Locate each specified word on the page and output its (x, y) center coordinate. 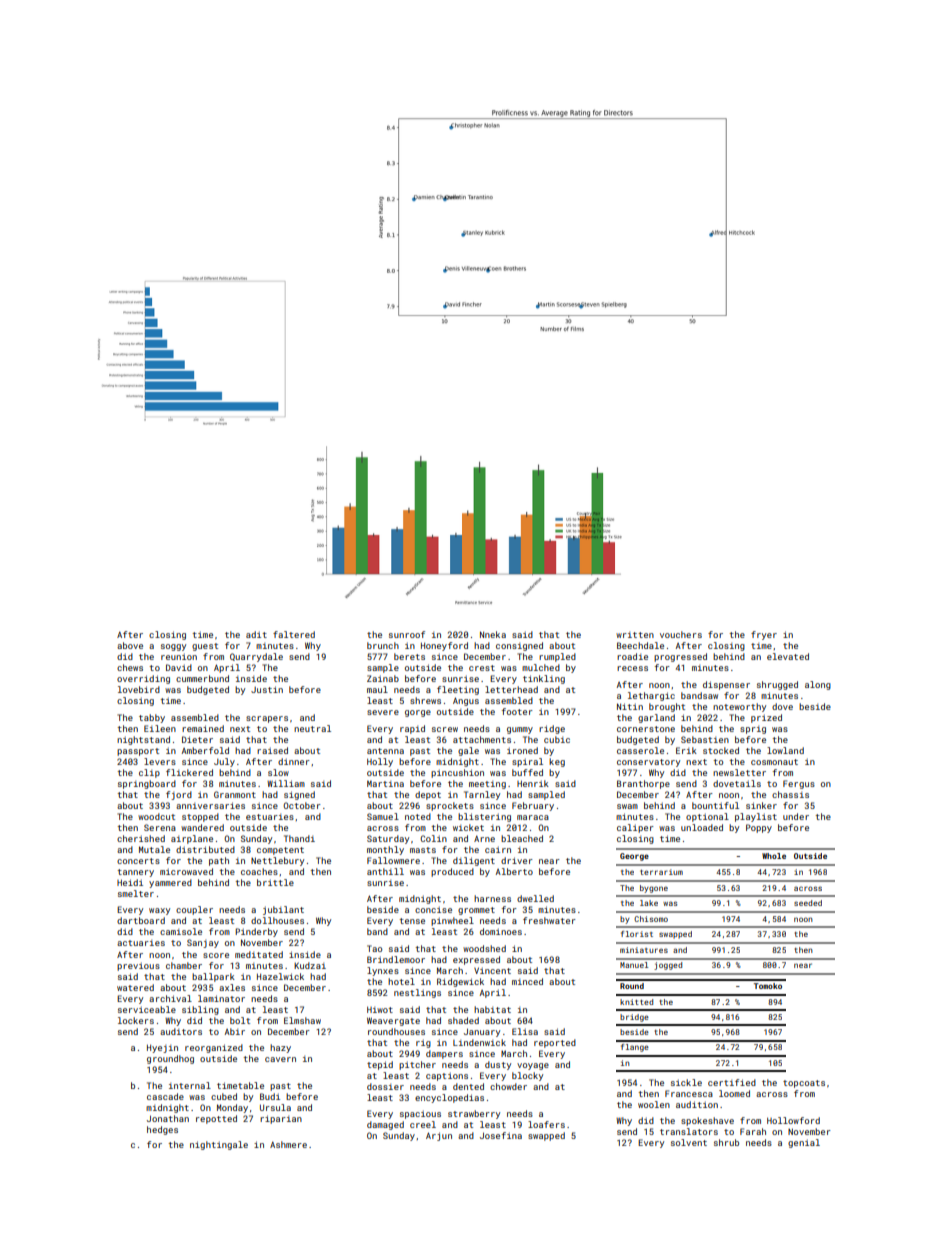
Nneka (493, 634)
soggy (173, 647)
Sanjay (203, 943)
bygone (654, 889)
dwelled (535, 898)
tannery (135, 873)
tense (412, 921)
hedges (162, 1130)
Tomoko (768, 986)
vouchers (681, 634)
